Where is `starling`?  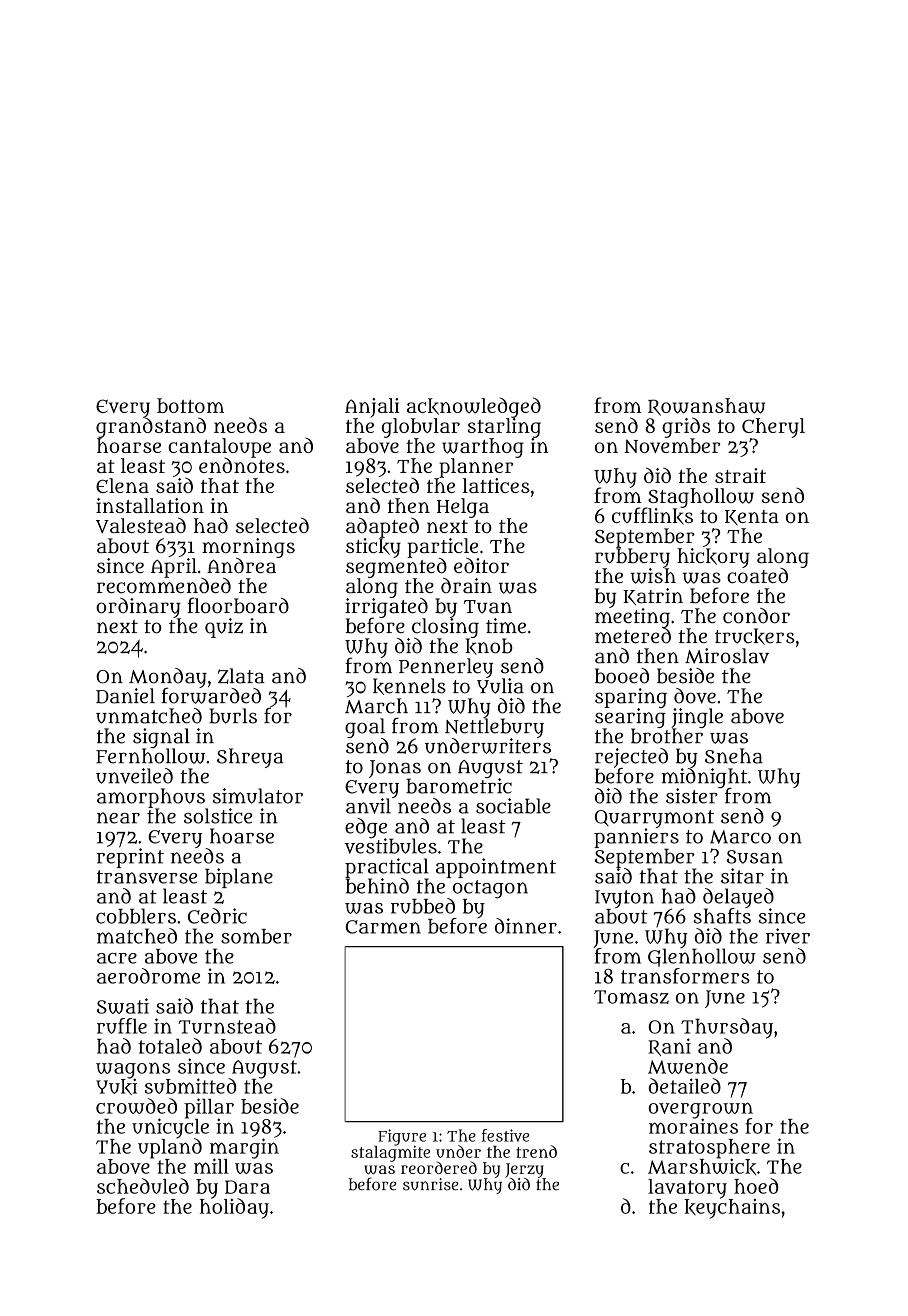 starling is located at coordinates (504, 428).
